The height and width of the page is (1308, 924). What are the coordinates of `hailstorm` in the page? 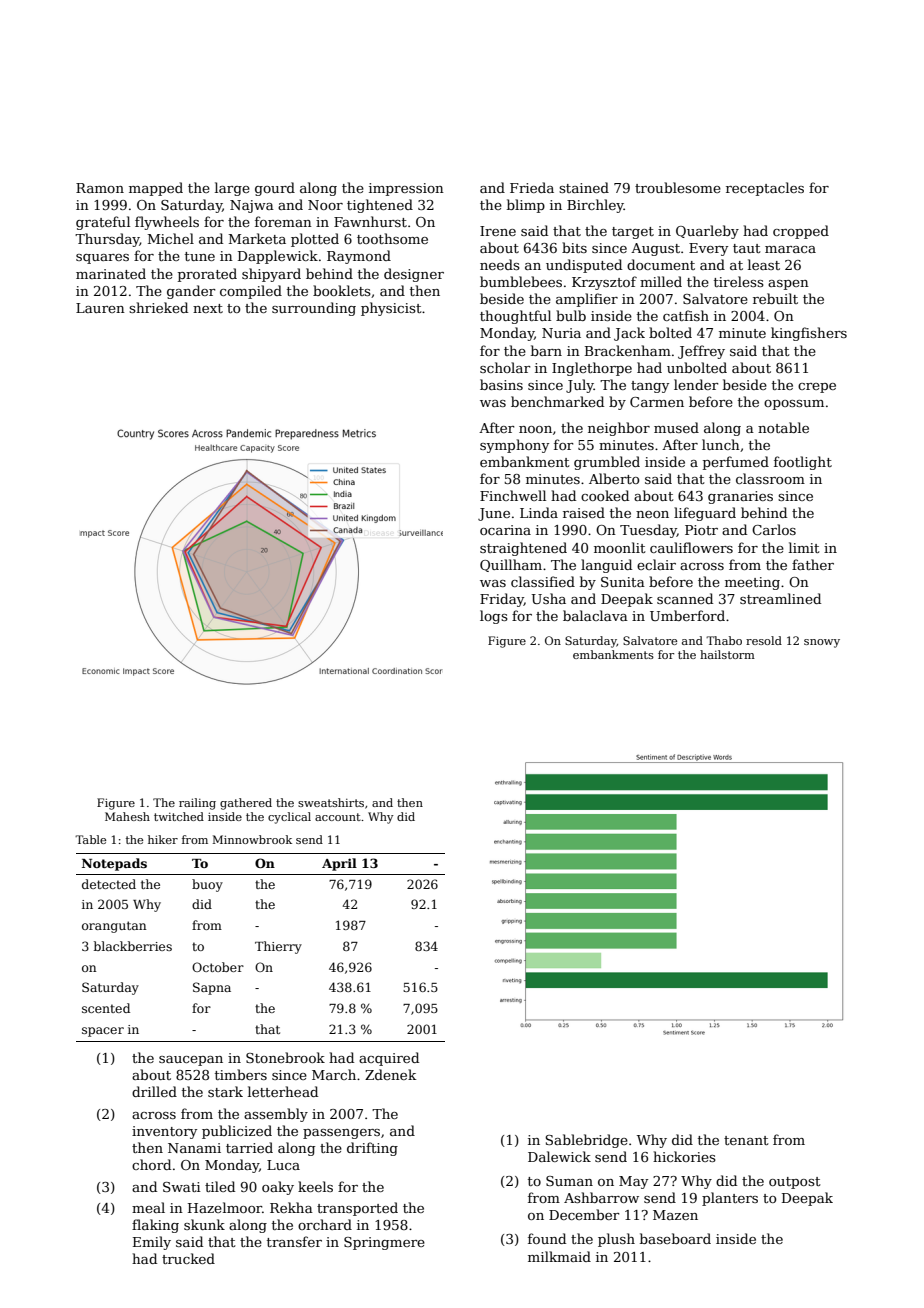 It's located at (727, 654).
